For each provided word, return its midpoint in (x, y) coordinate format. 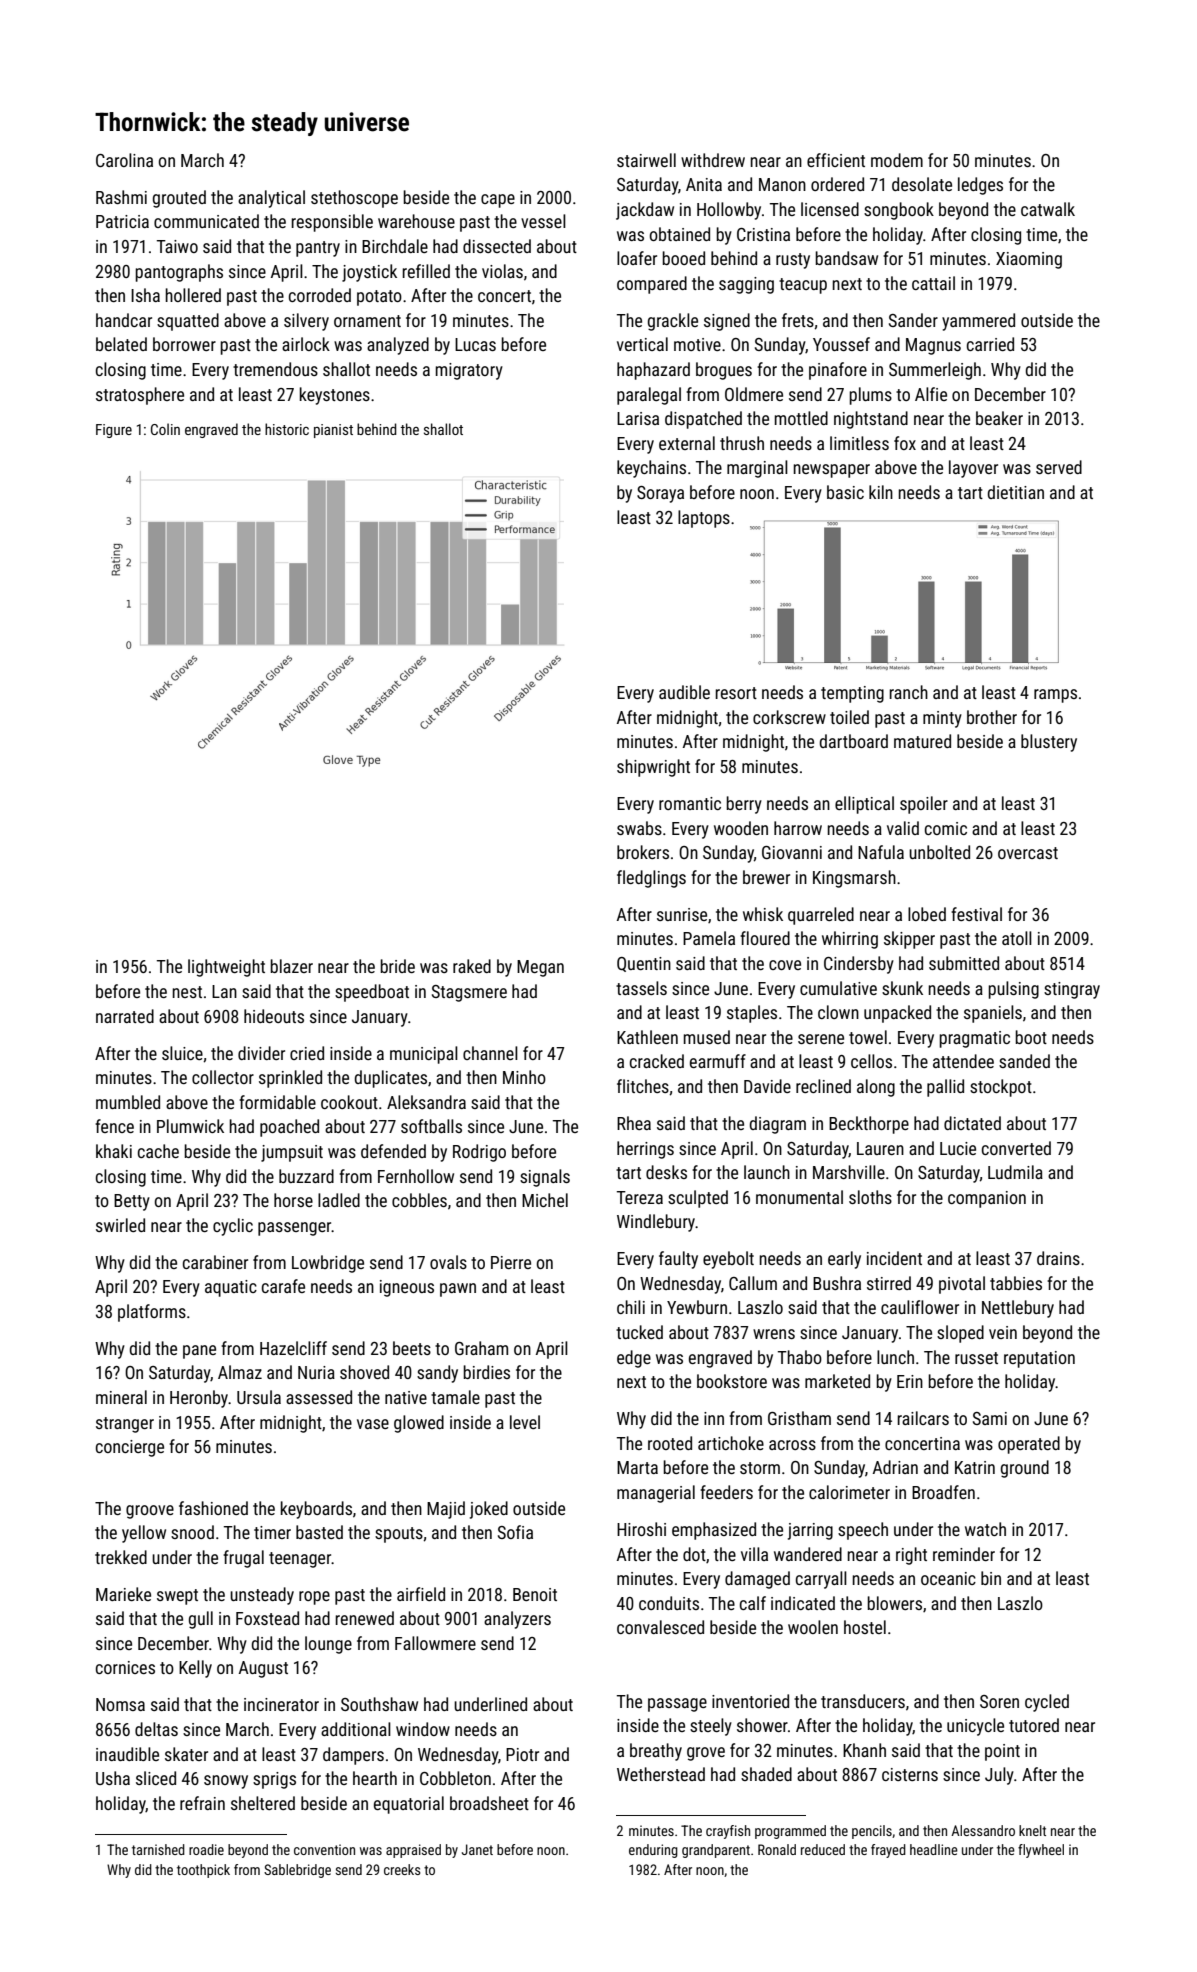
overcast (1028, 853)
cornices (125, 1667)
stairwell (646, 160)
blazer (291, 966)
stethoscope (354, 199)
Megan (540, 968)
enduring (653, 1851)
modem (897, 160)
